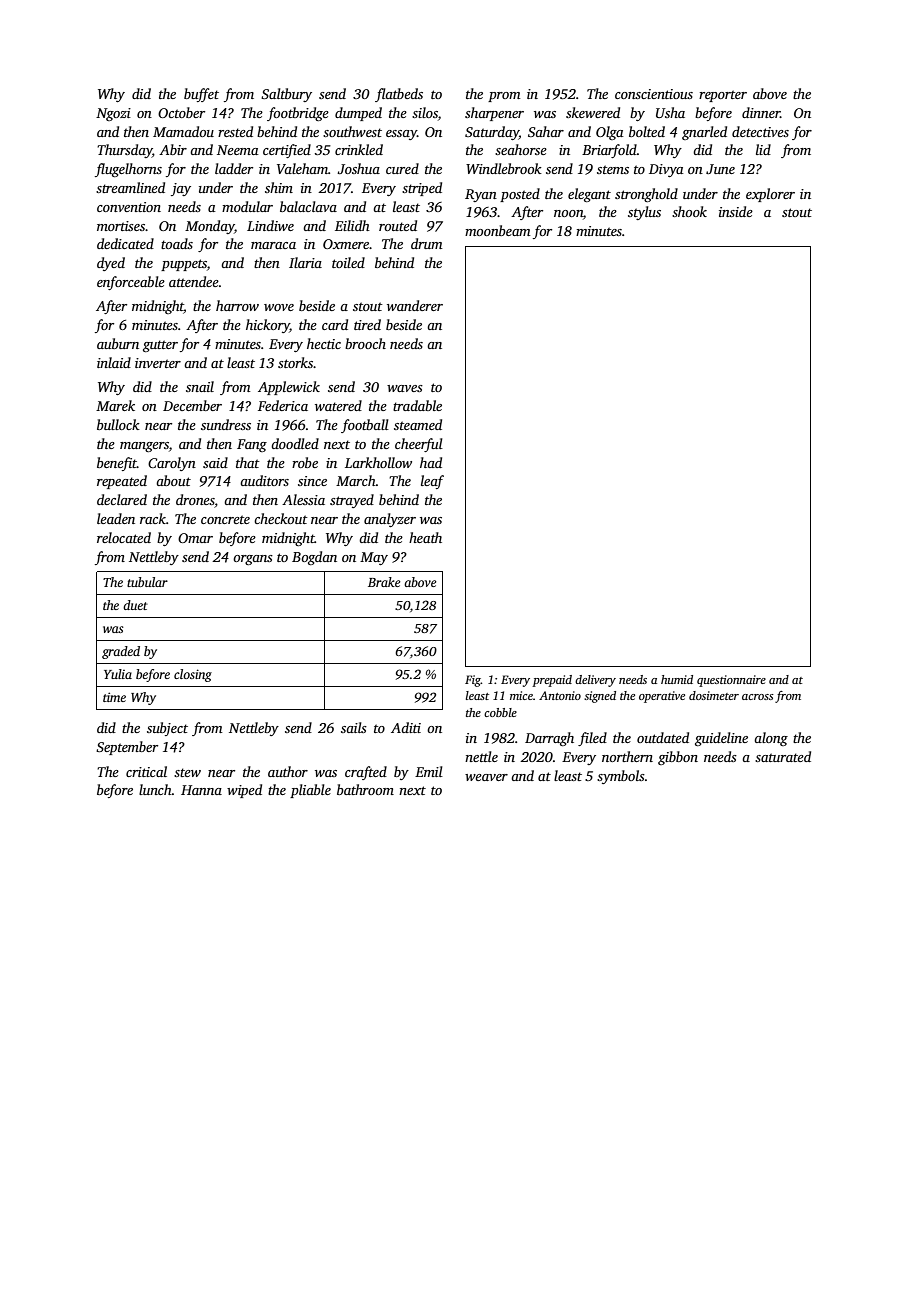 The height and width of the screenshot is (1316, 908). Describe the element at coordinates (200, 386) in the screenshot. I see `snail` at that location.
